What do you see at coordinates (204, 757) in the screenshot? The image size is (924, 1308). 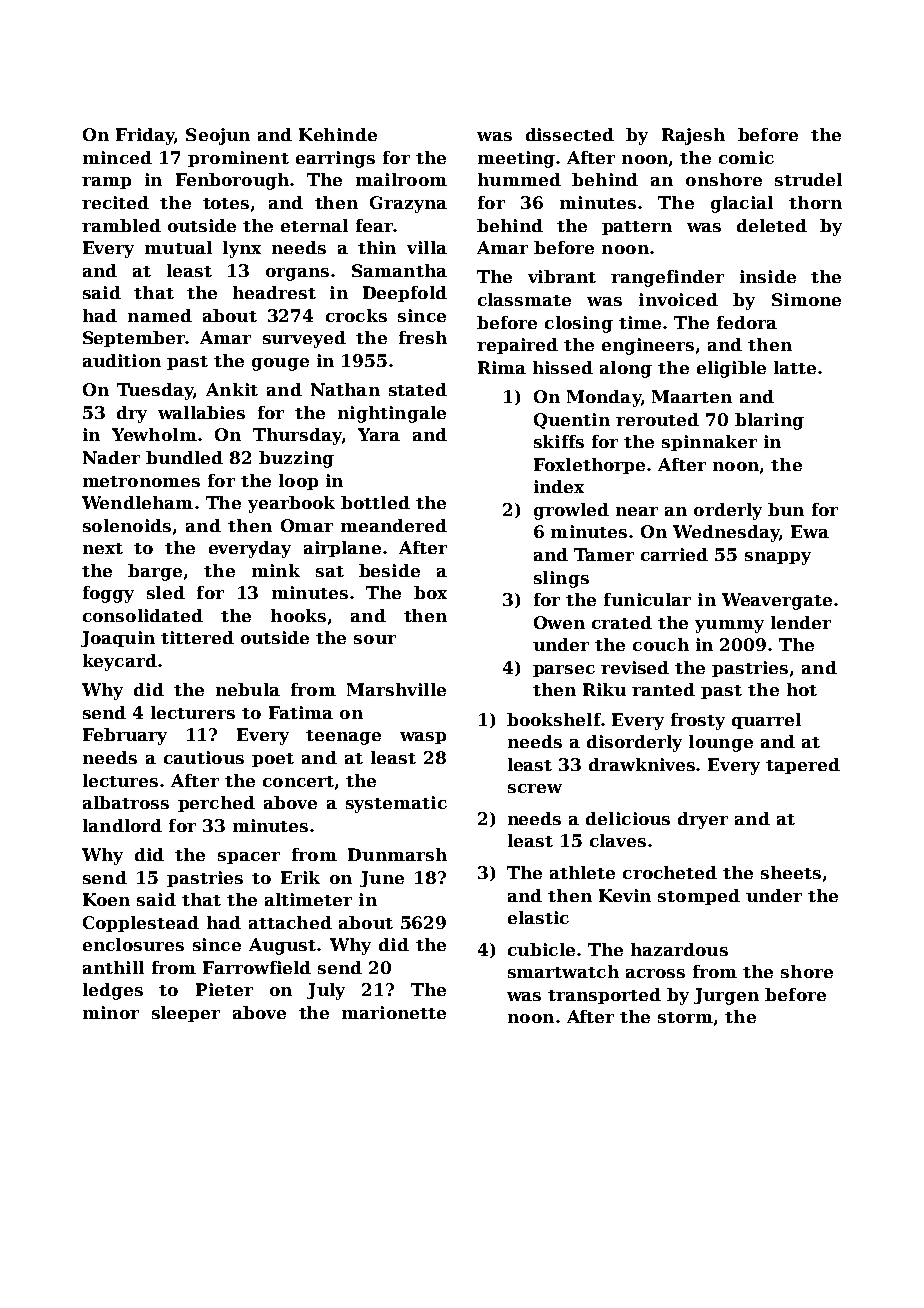 I see `cautious` at bounding box center [204, 757].
